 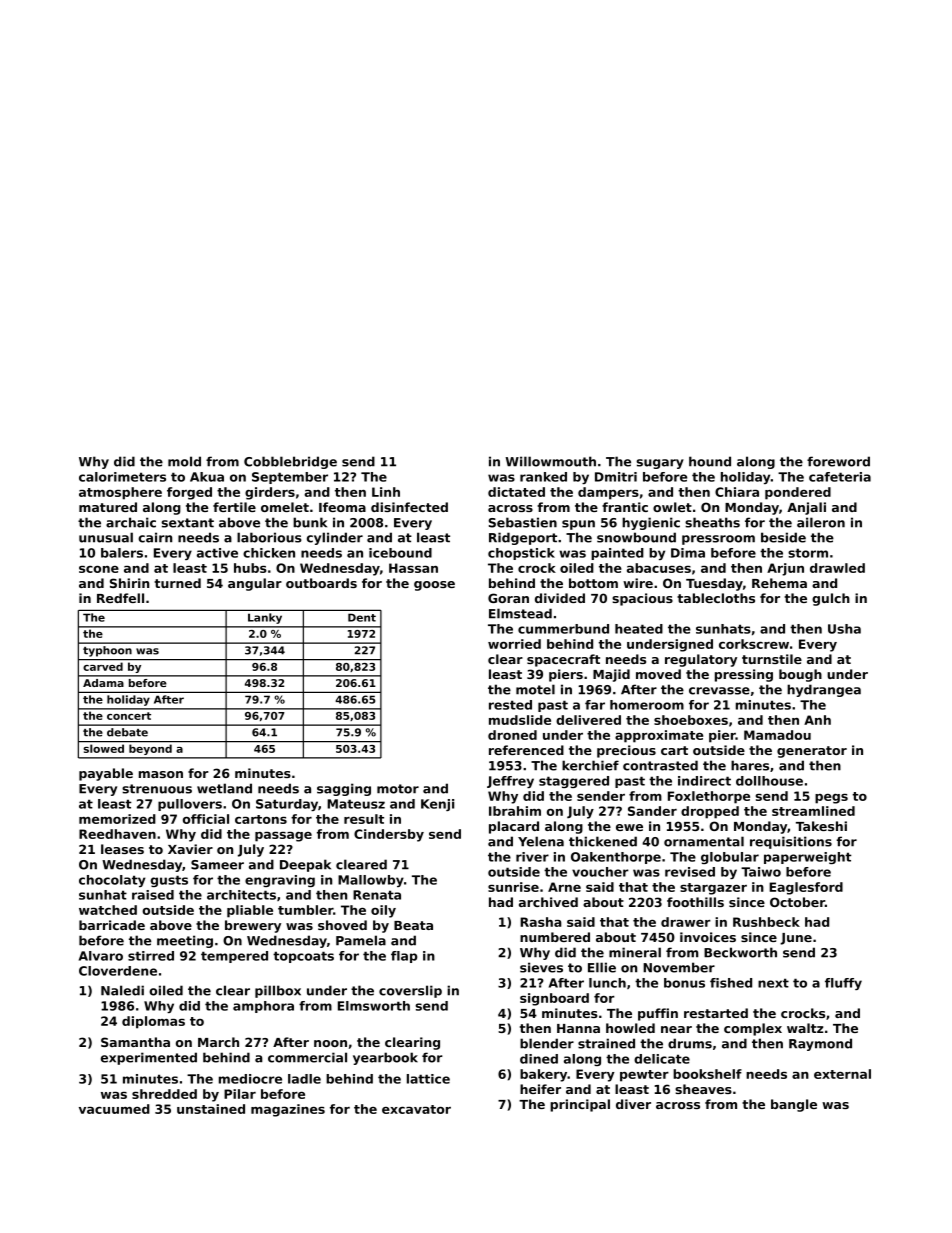 What do you see at coordinates (550, 461) in the page?
I see `Willowmouth` at bounding box center [550, 461].
